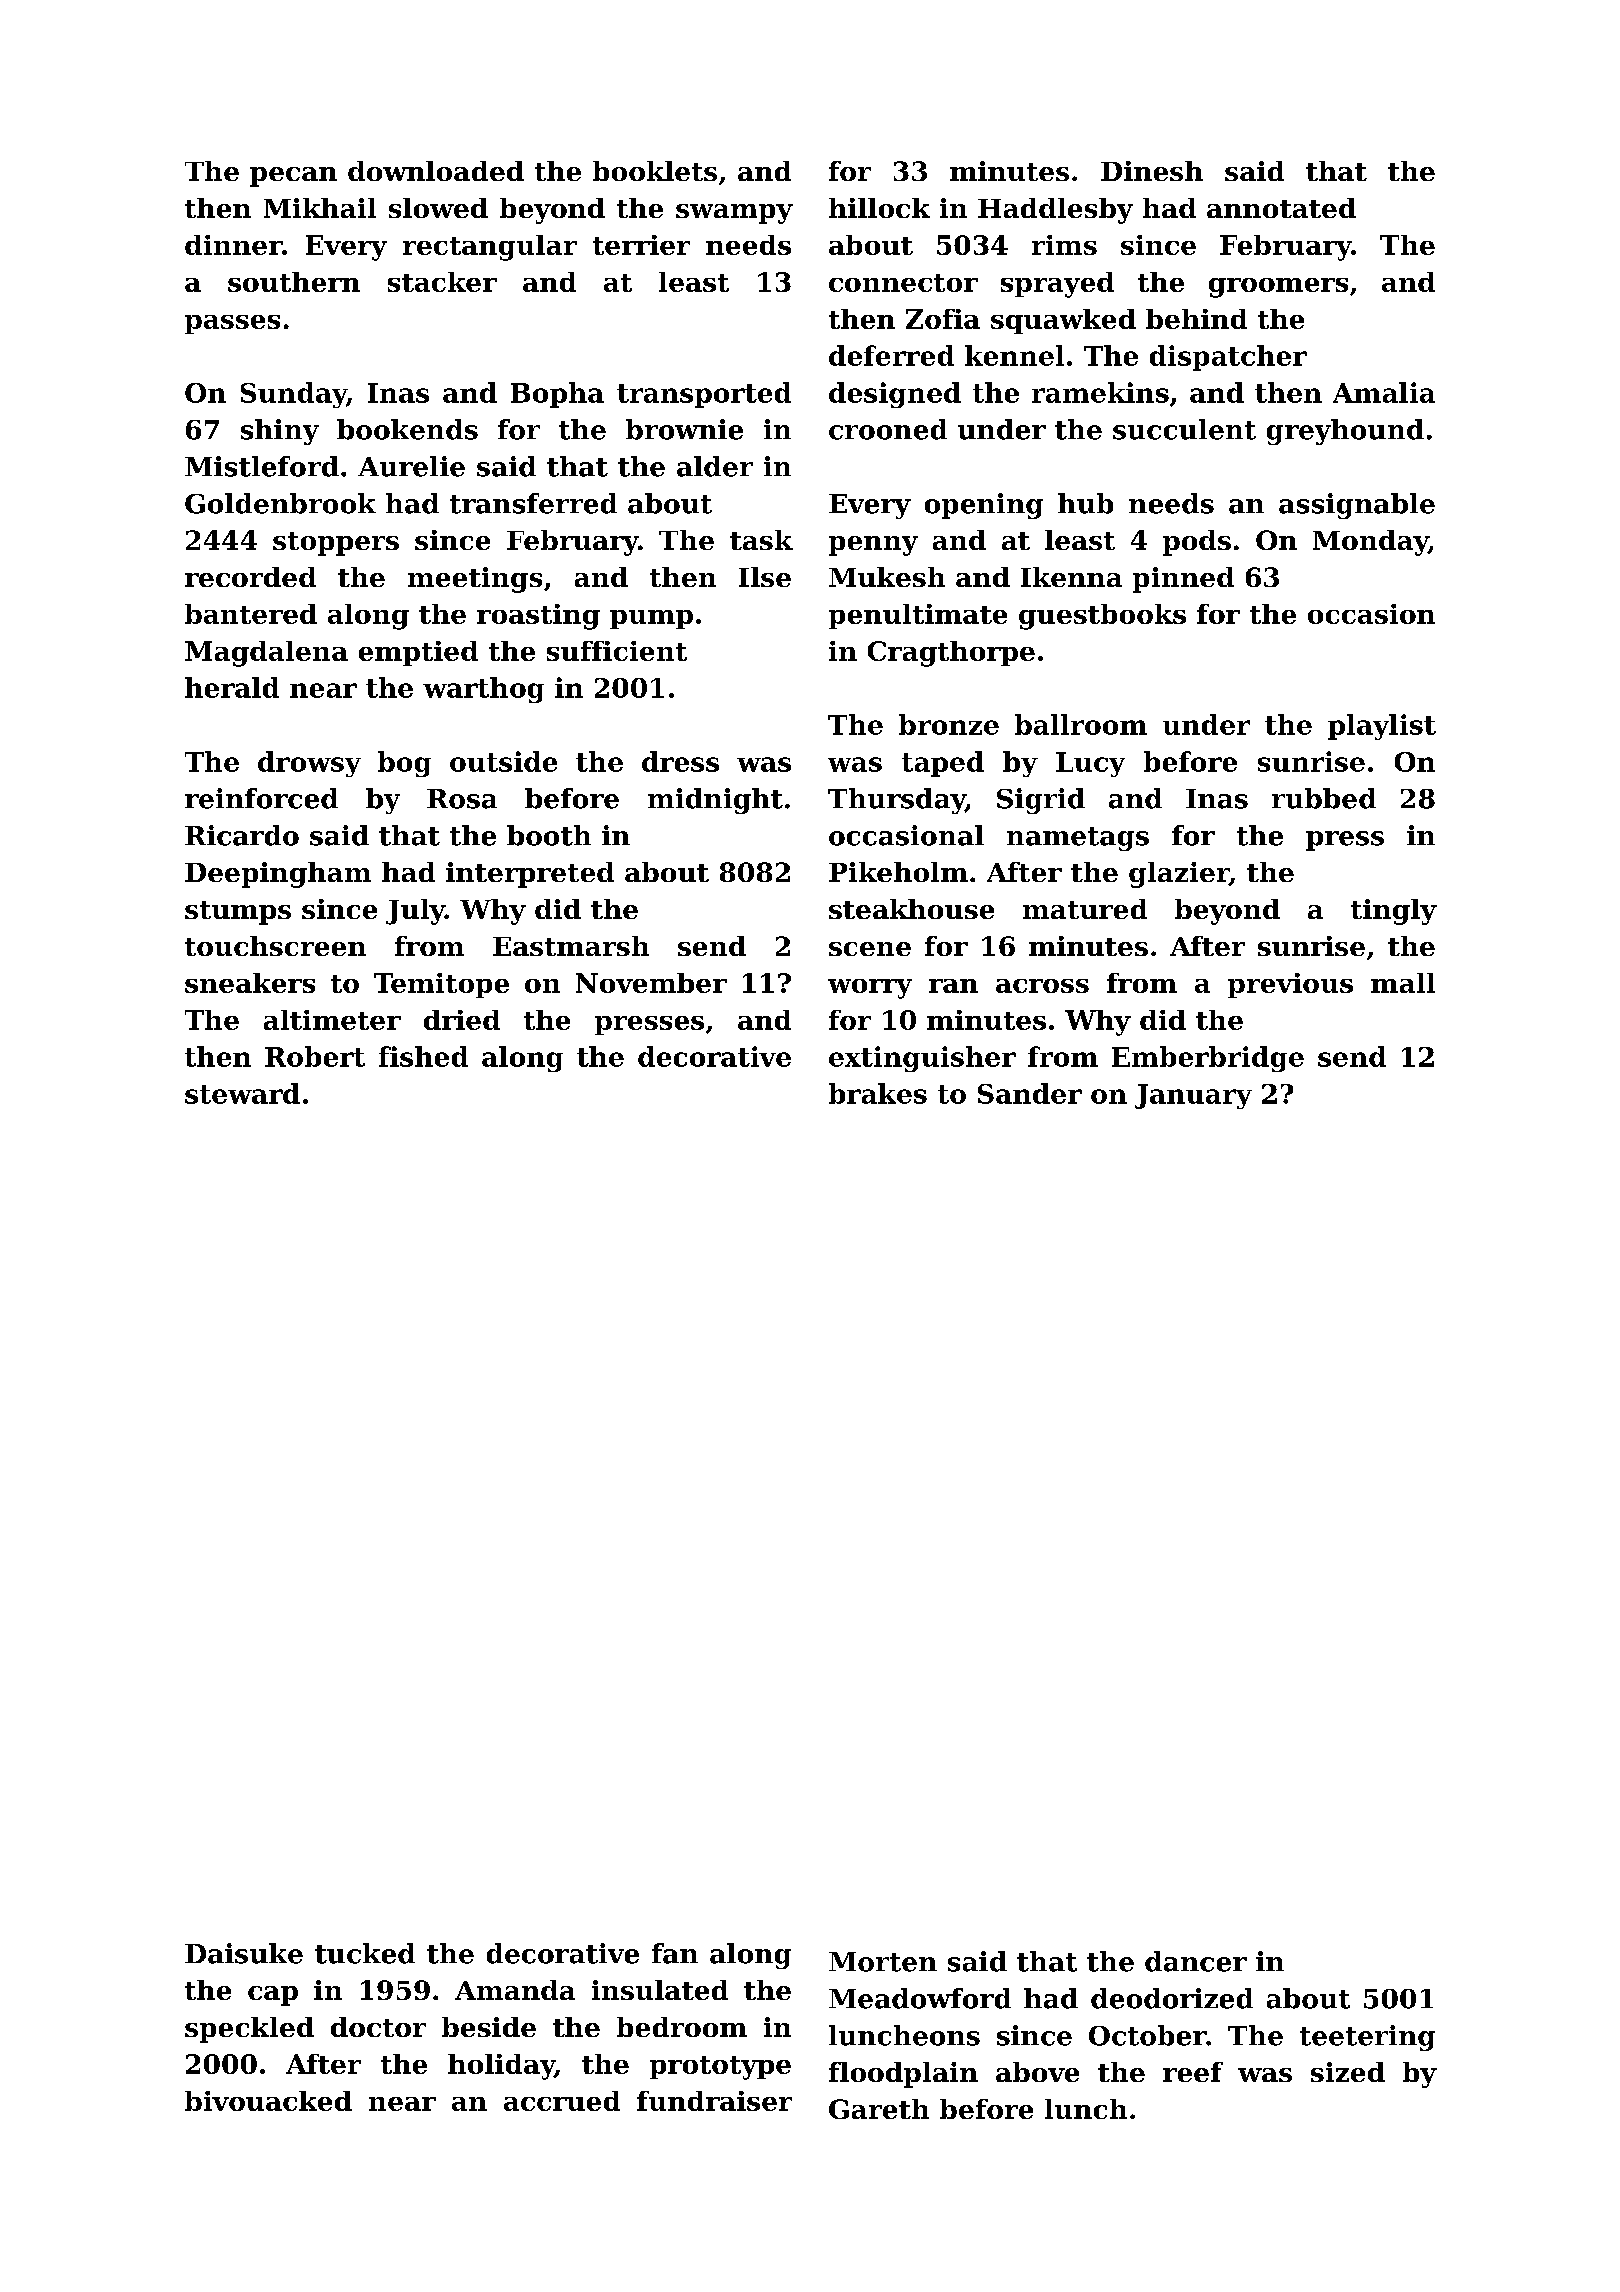 The image size is (1620, 2292). I want to click on Bopha, so click(557, 395).
